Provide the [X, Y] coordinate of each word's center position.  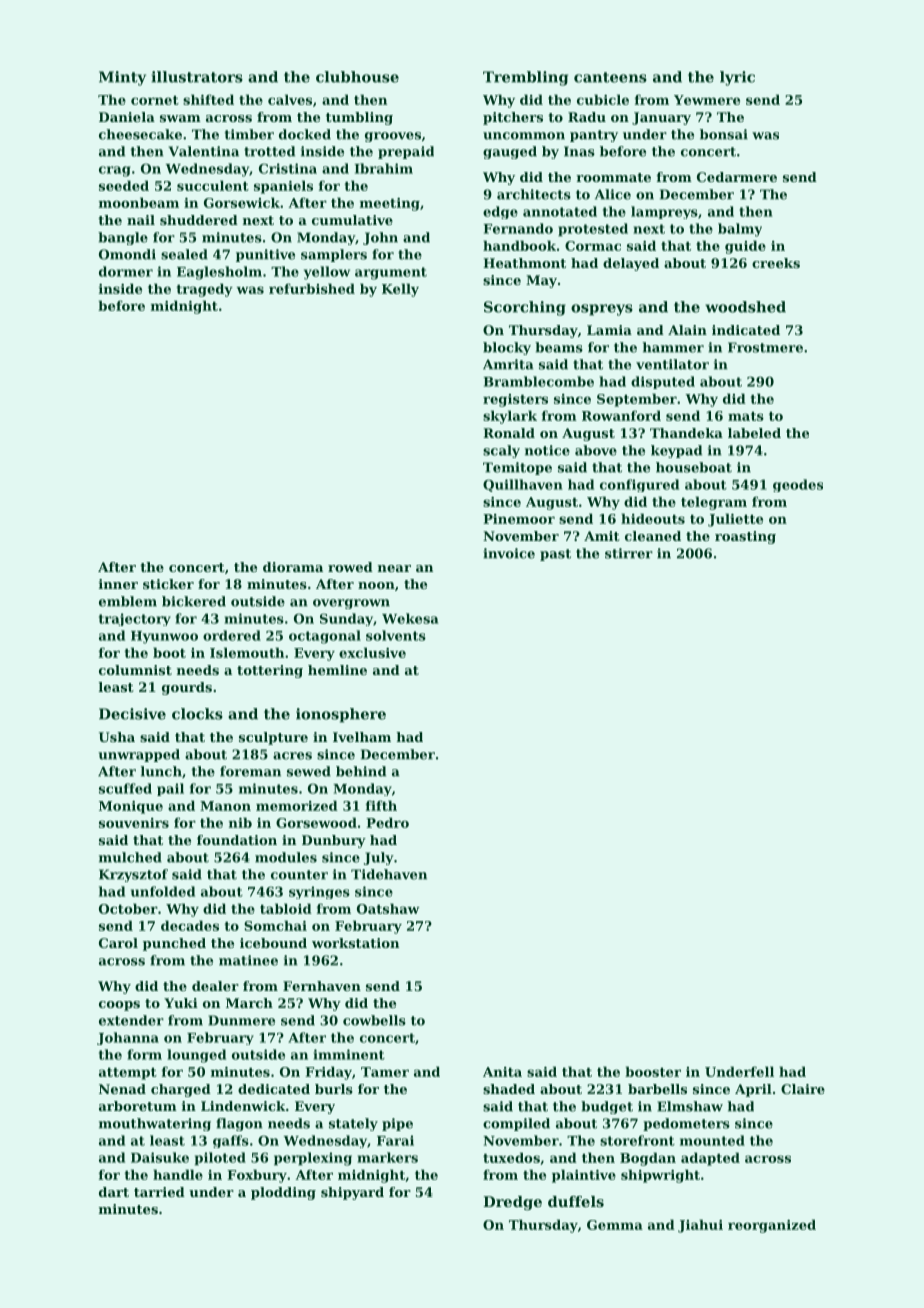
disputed [663, 382]
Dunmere [241, 1020]
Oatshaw [388, 908]
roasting [745, 537]
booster [653, 1071]
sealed [184, 254]
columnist [135, 670]
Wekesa [410, 618]
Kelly [400, 290]
